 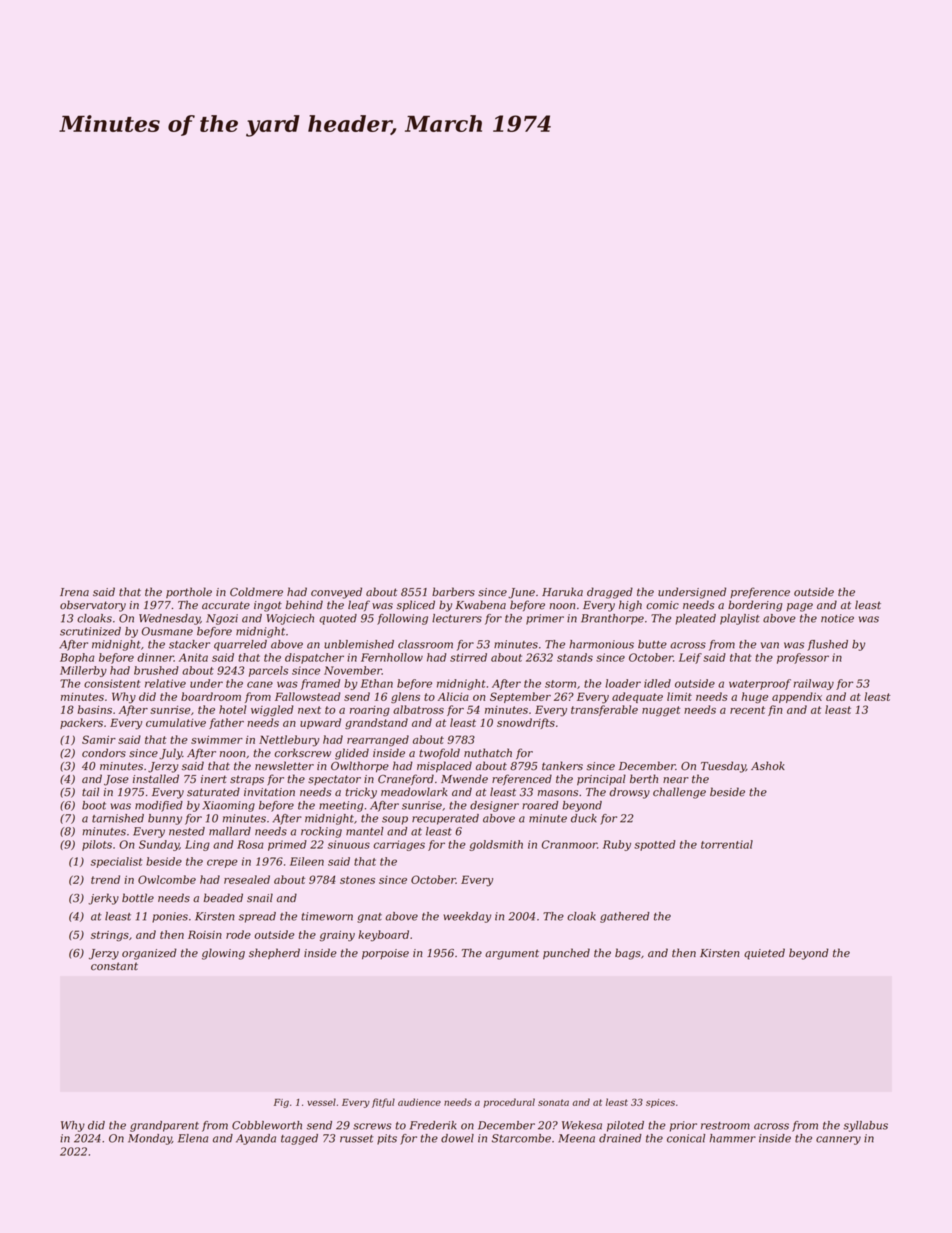 I want to click on fin, so click(x=775, y=710).
